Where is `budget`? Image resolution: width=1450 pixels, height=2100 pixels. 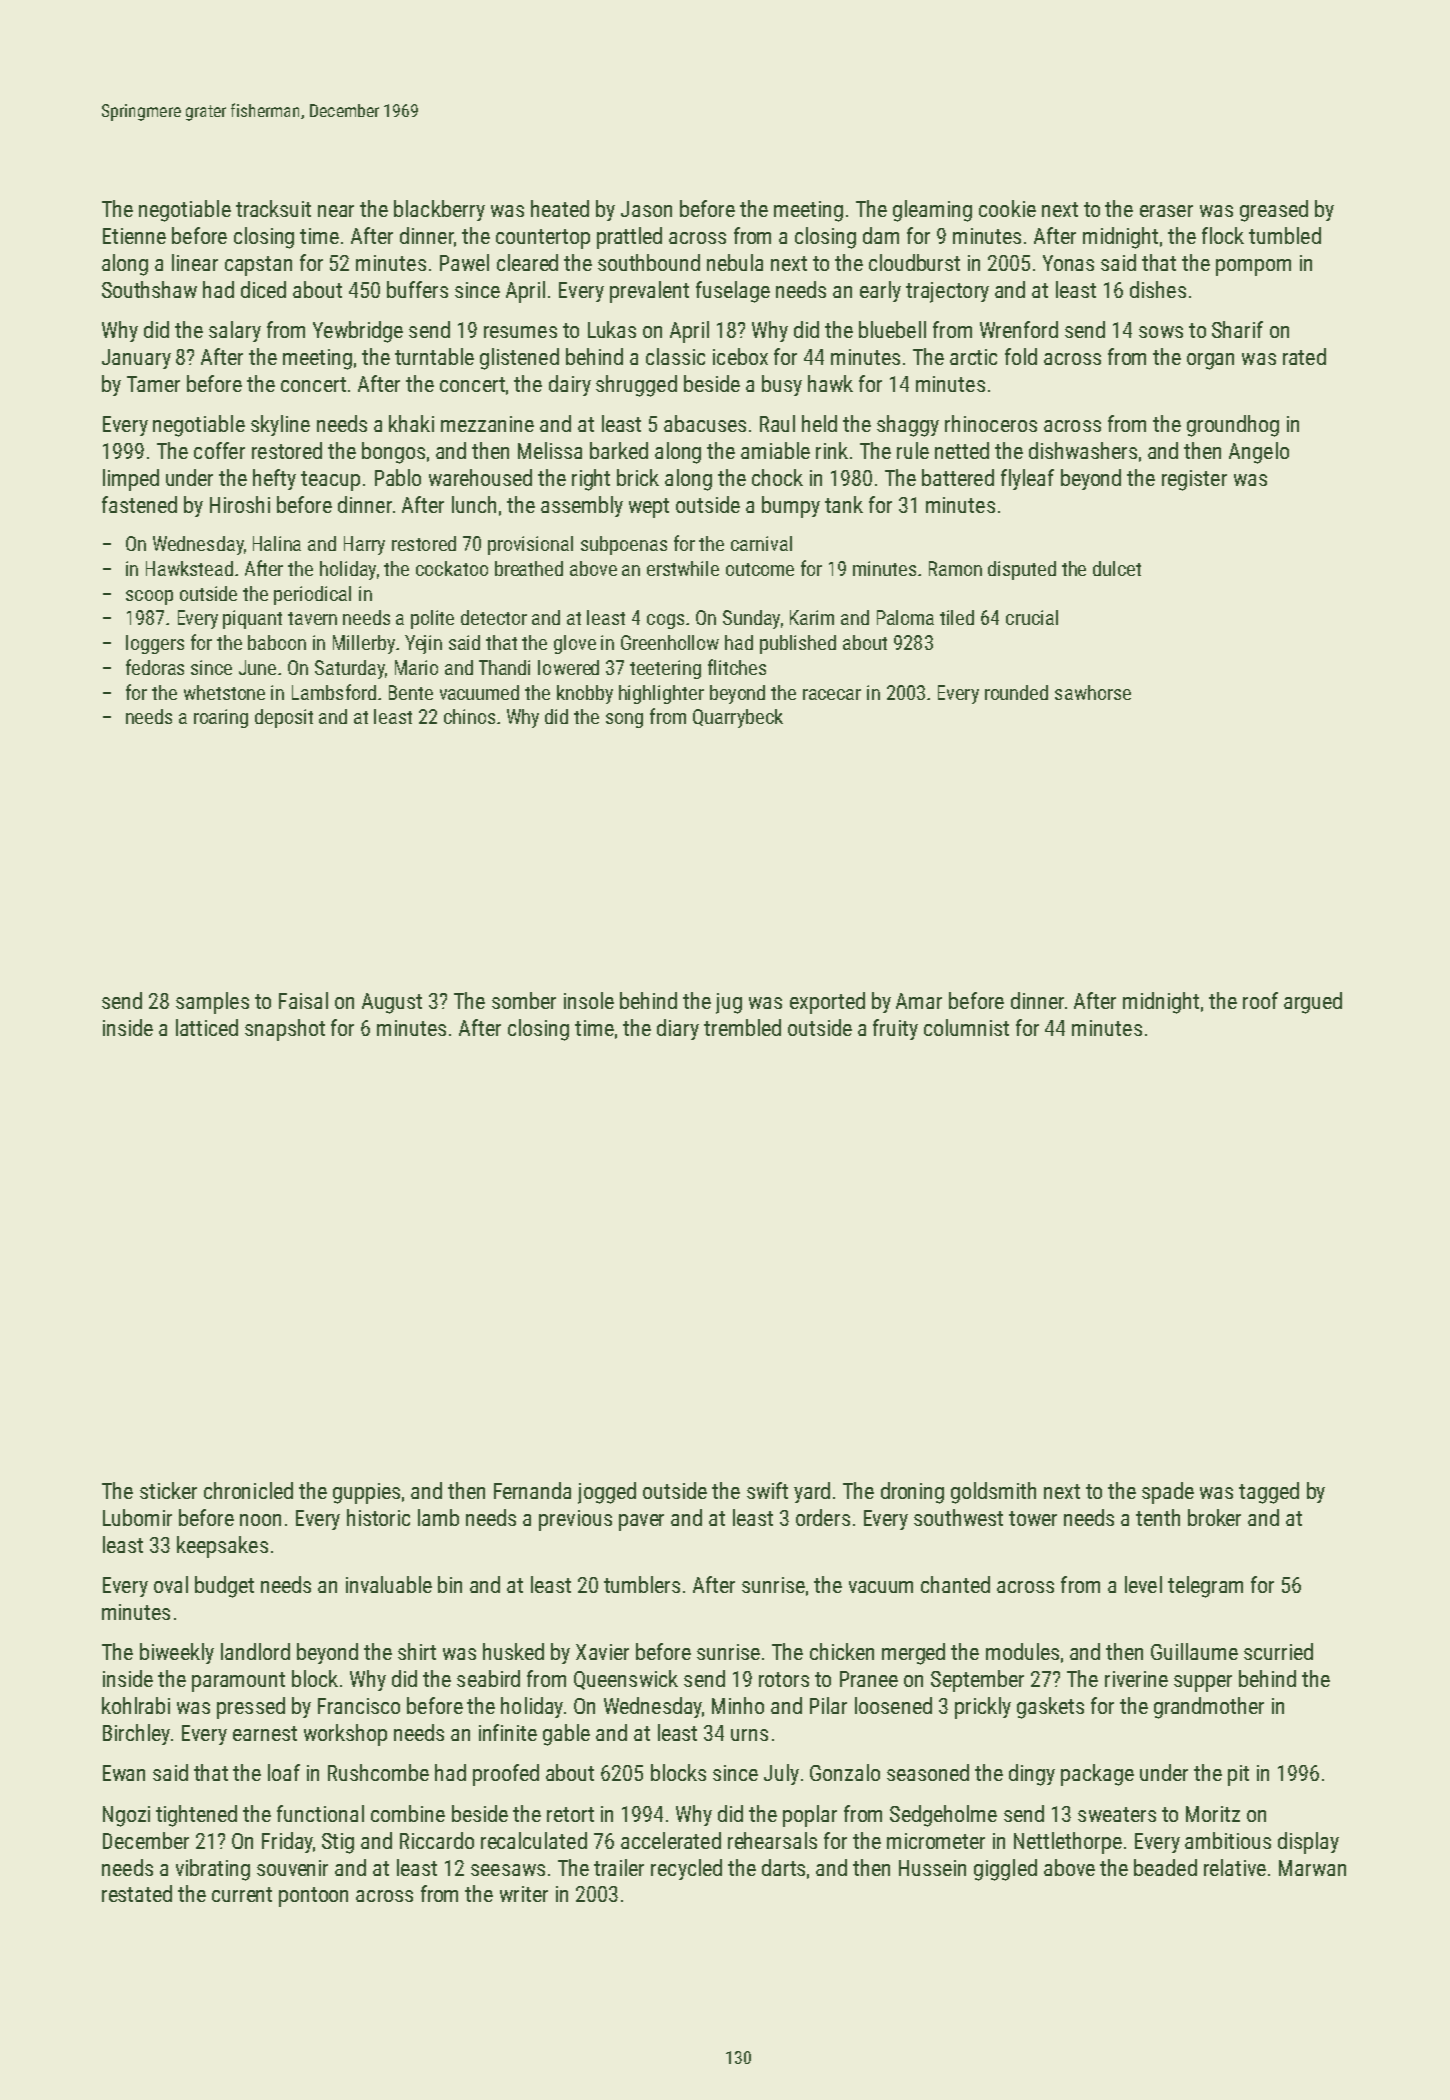
budget is located at coordinates (224, 1587).
